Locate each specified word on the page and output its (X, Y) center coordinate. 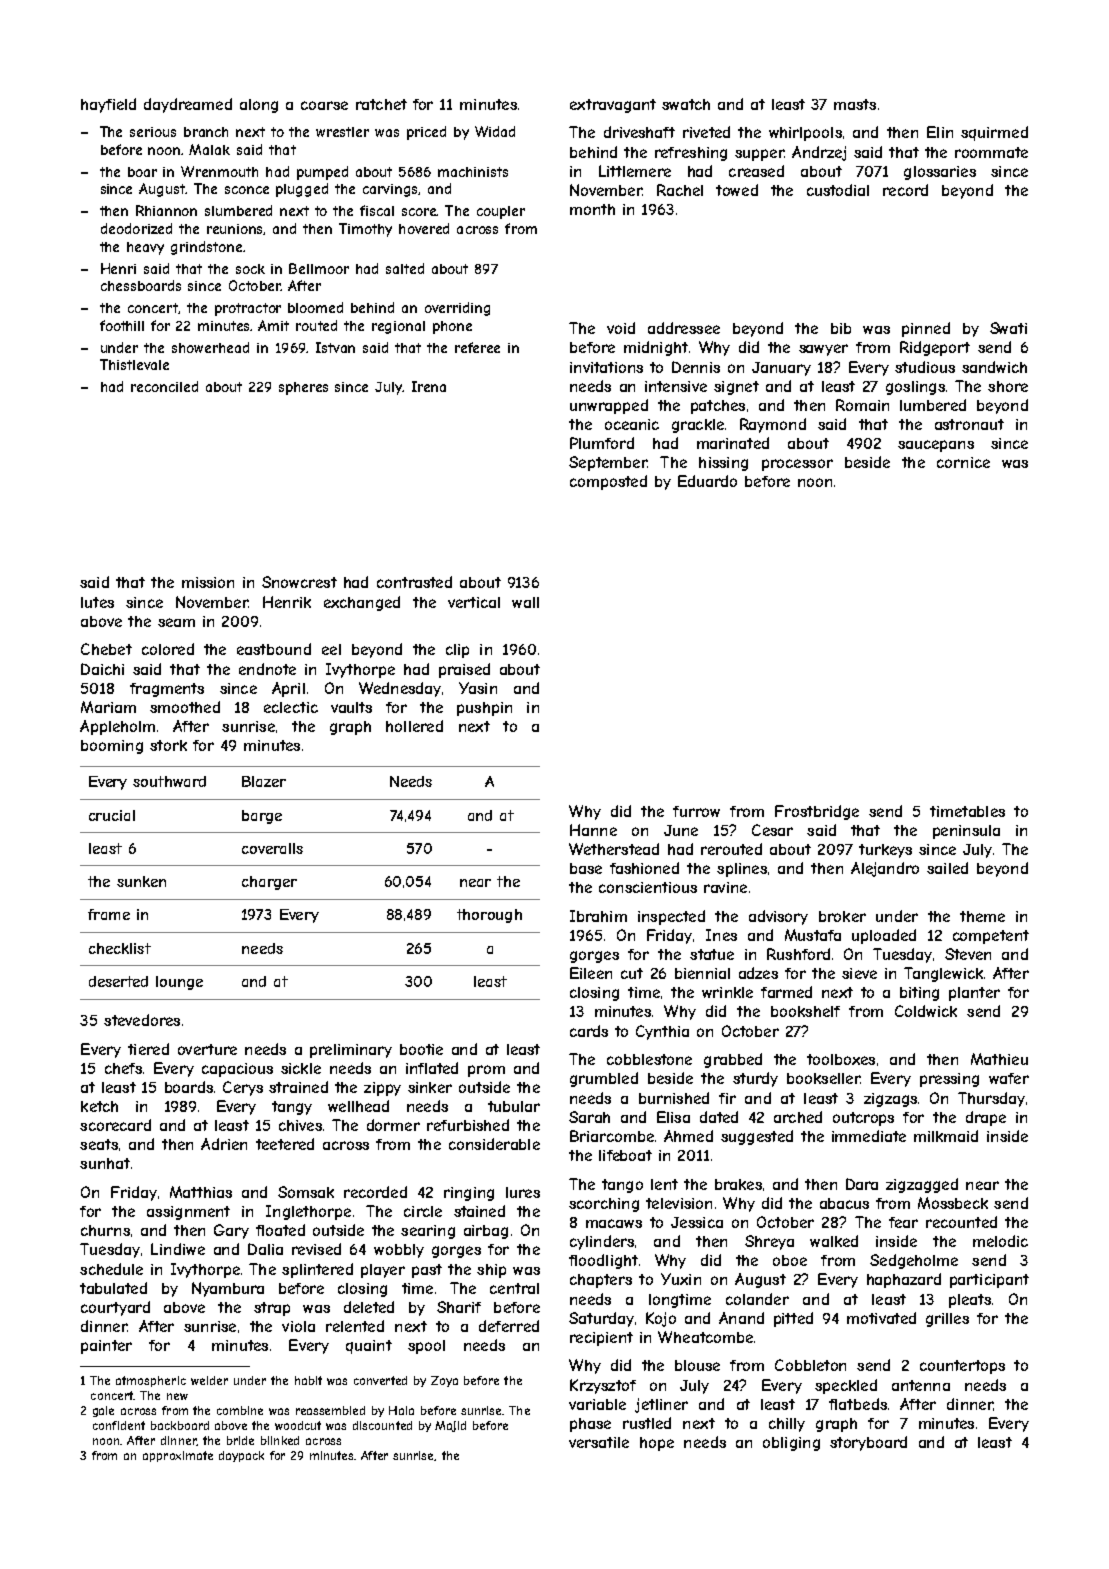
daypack (241, 1456)
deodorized (136, 228)
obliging (791, 1444)
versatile (599, 1442)
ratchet (381, 104)
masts (855, 104)
